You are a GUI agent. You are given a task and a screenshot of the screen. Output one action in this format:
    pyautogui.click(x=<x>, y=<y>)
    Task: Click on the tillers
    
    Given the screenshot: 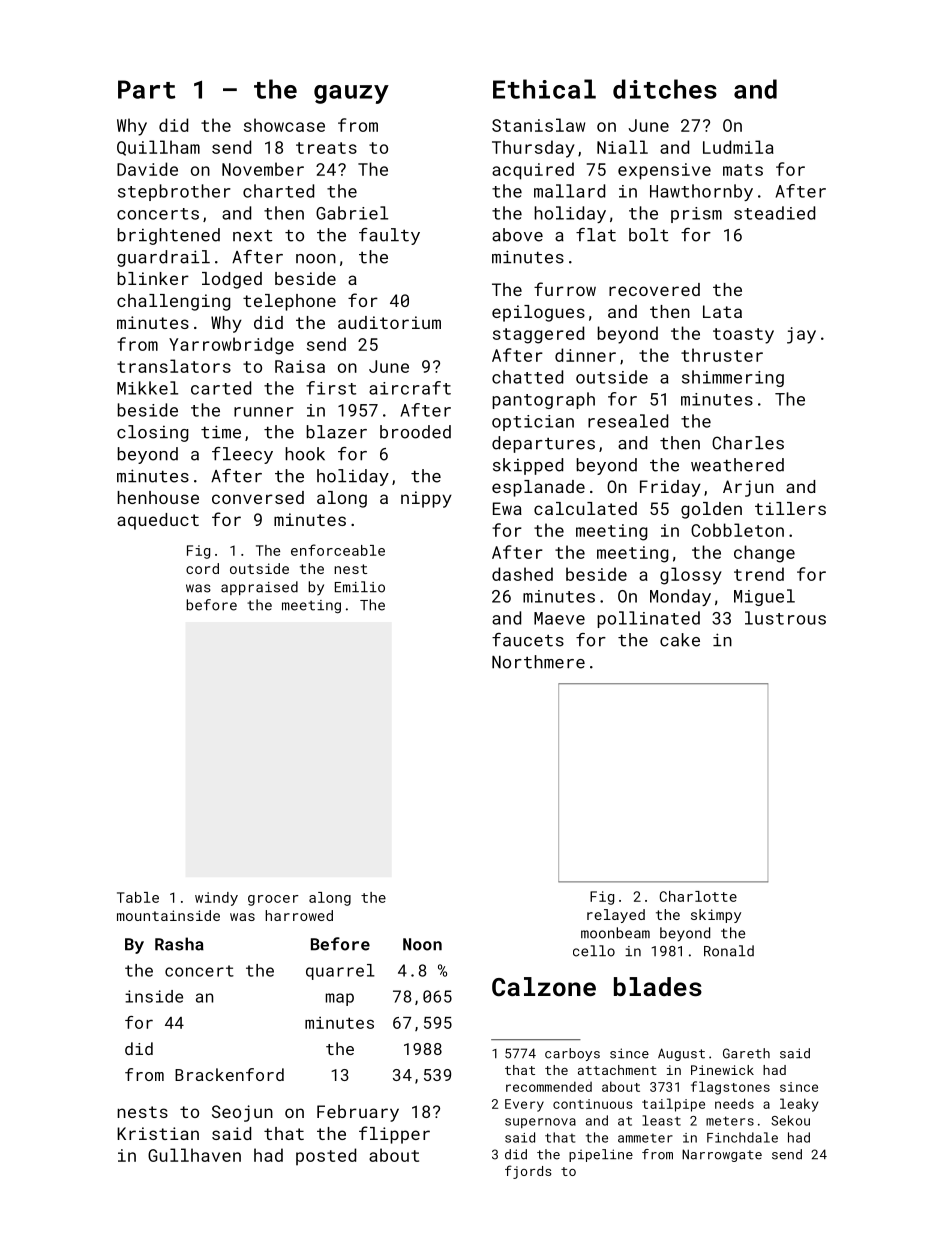 What is the action you would take?
    pyautogui.click(x=790, y=508)
